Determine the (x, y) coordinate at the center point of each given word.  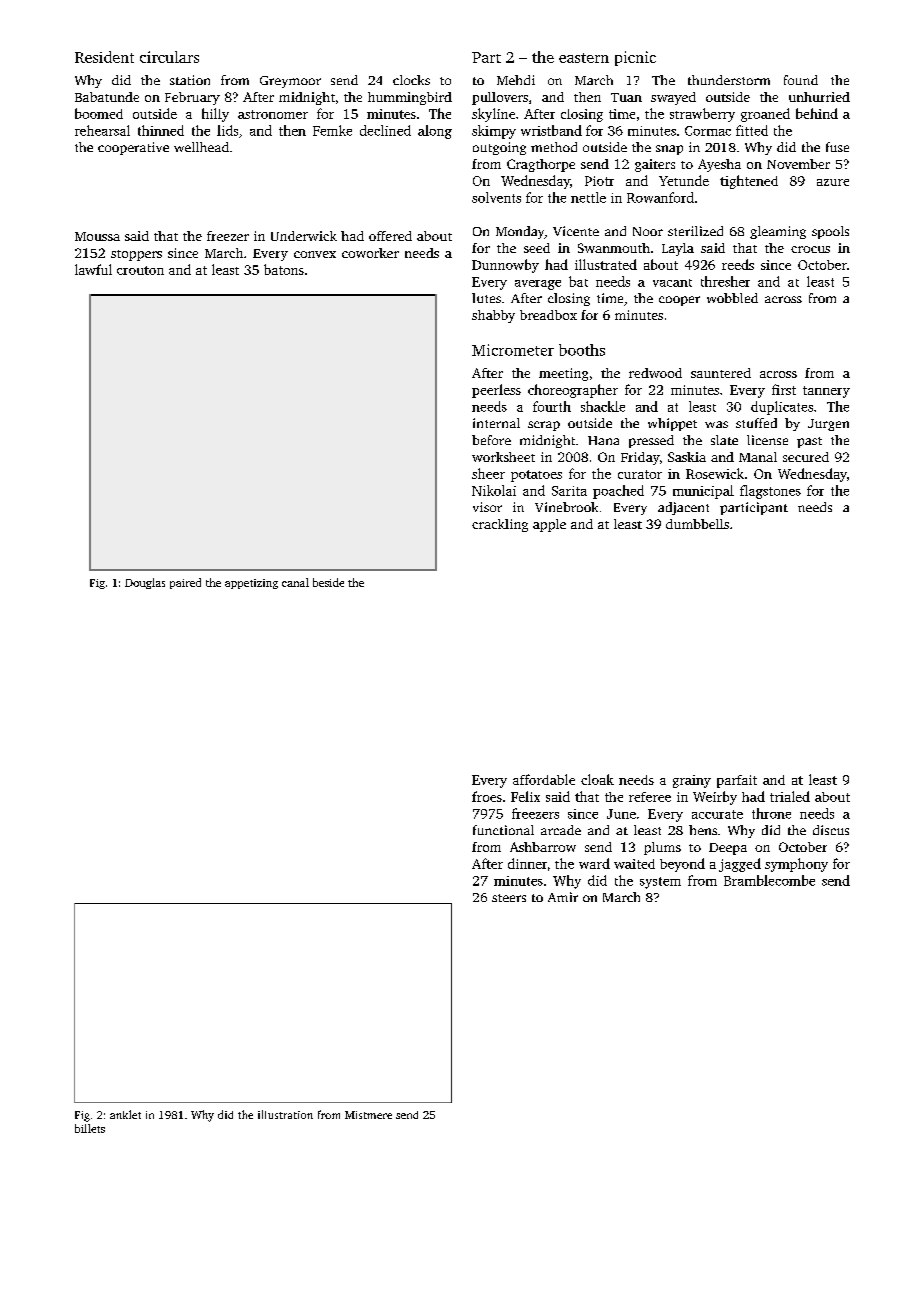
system (660, 883)
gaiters (655, 165)
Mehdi (516, 80)
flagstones (770, 492)
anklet (125, 1114)
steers (509, 898)
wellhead (201, 147)
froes (487, 796)
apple (549, 525)
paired (185, 583)
